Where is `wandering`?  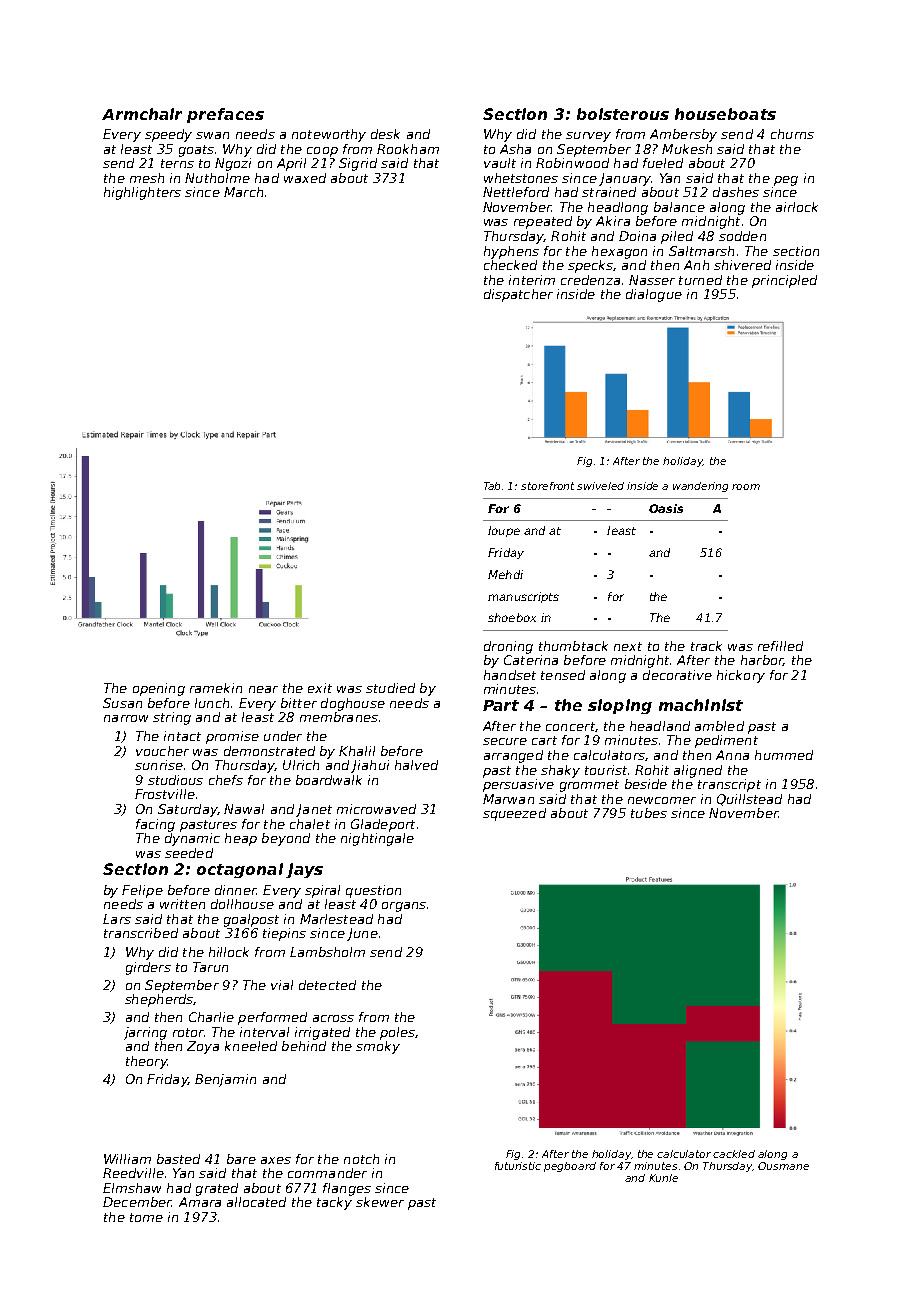 wandering is located at coordinates (700, 487).
